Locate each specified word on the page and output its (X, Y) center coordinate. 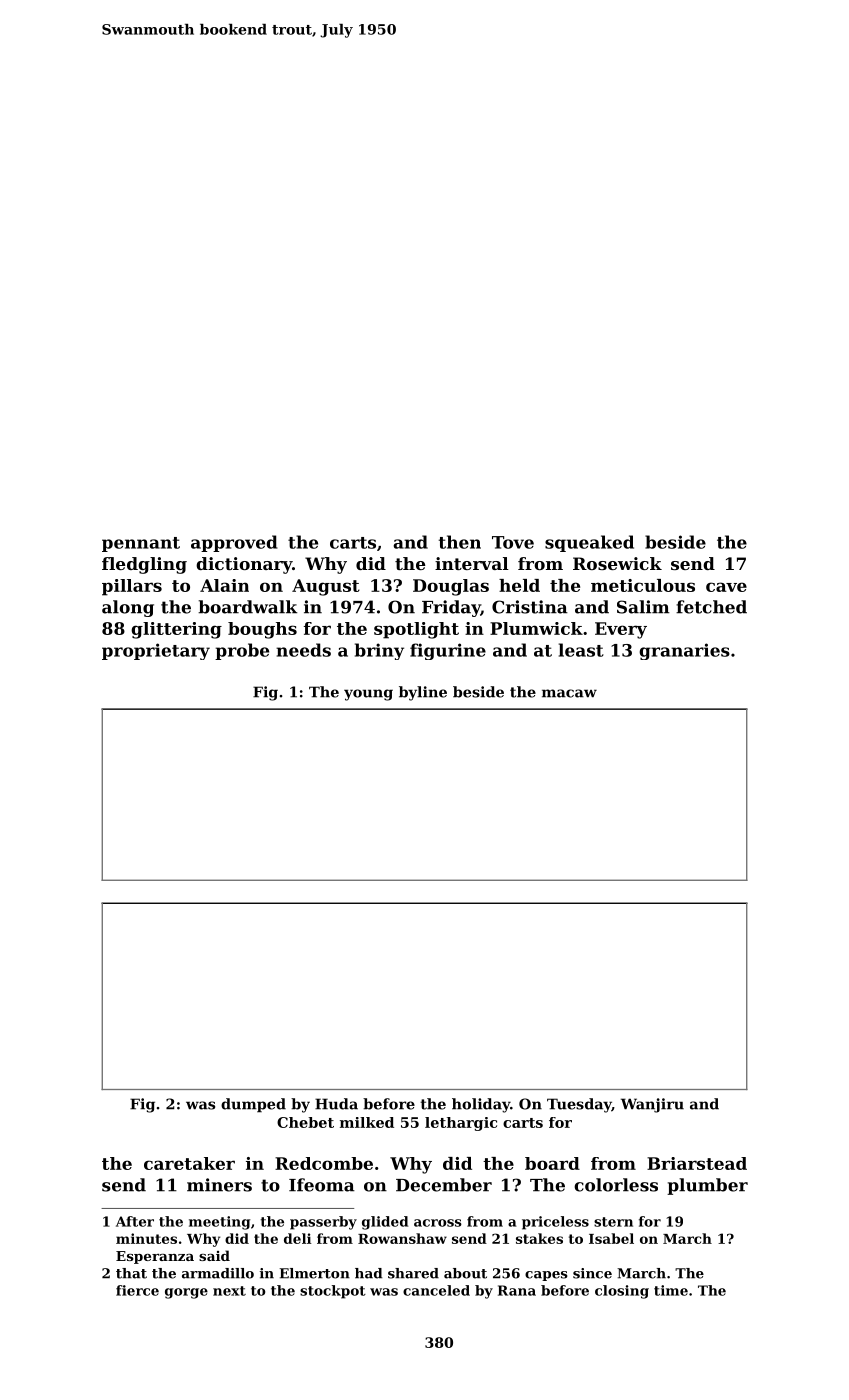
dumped (253, 1105)
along (128, 608)
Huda (336, 1104)
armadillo (218, 1273)
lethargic (461, 1124)
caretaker (189, 1163)
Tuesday (579, 1105)
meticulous (643, 585)
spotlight (416, 630)
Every (621, 630)
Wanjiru (652, 1105)
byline (423, 693)
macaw (569, 693)
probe (242, 651)
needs (303, 650)
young (368, 695)
